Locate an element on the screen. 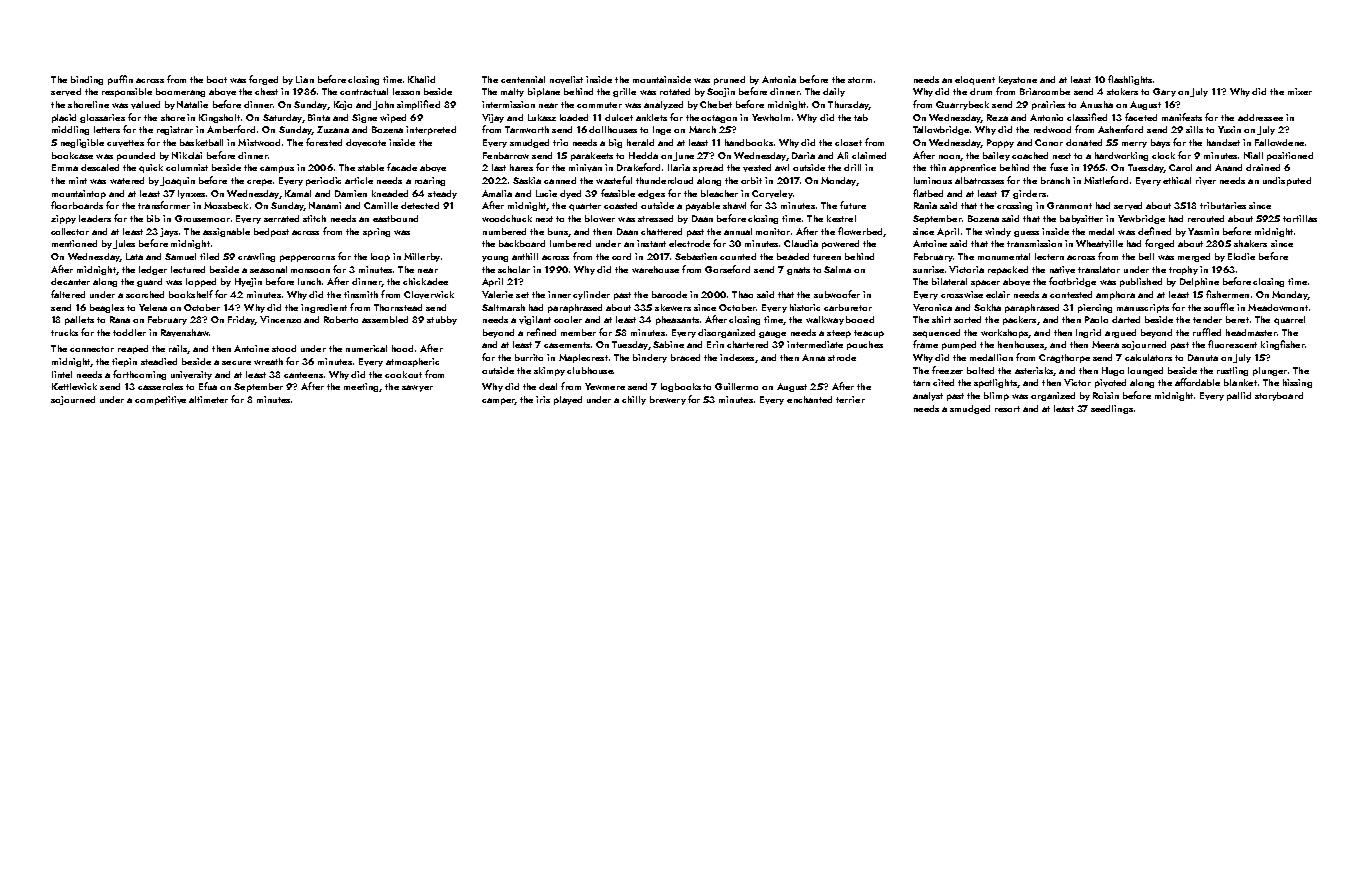 The width and height of the screenshot is (1372, 887). competitive is located at coordinates (160, 400).
